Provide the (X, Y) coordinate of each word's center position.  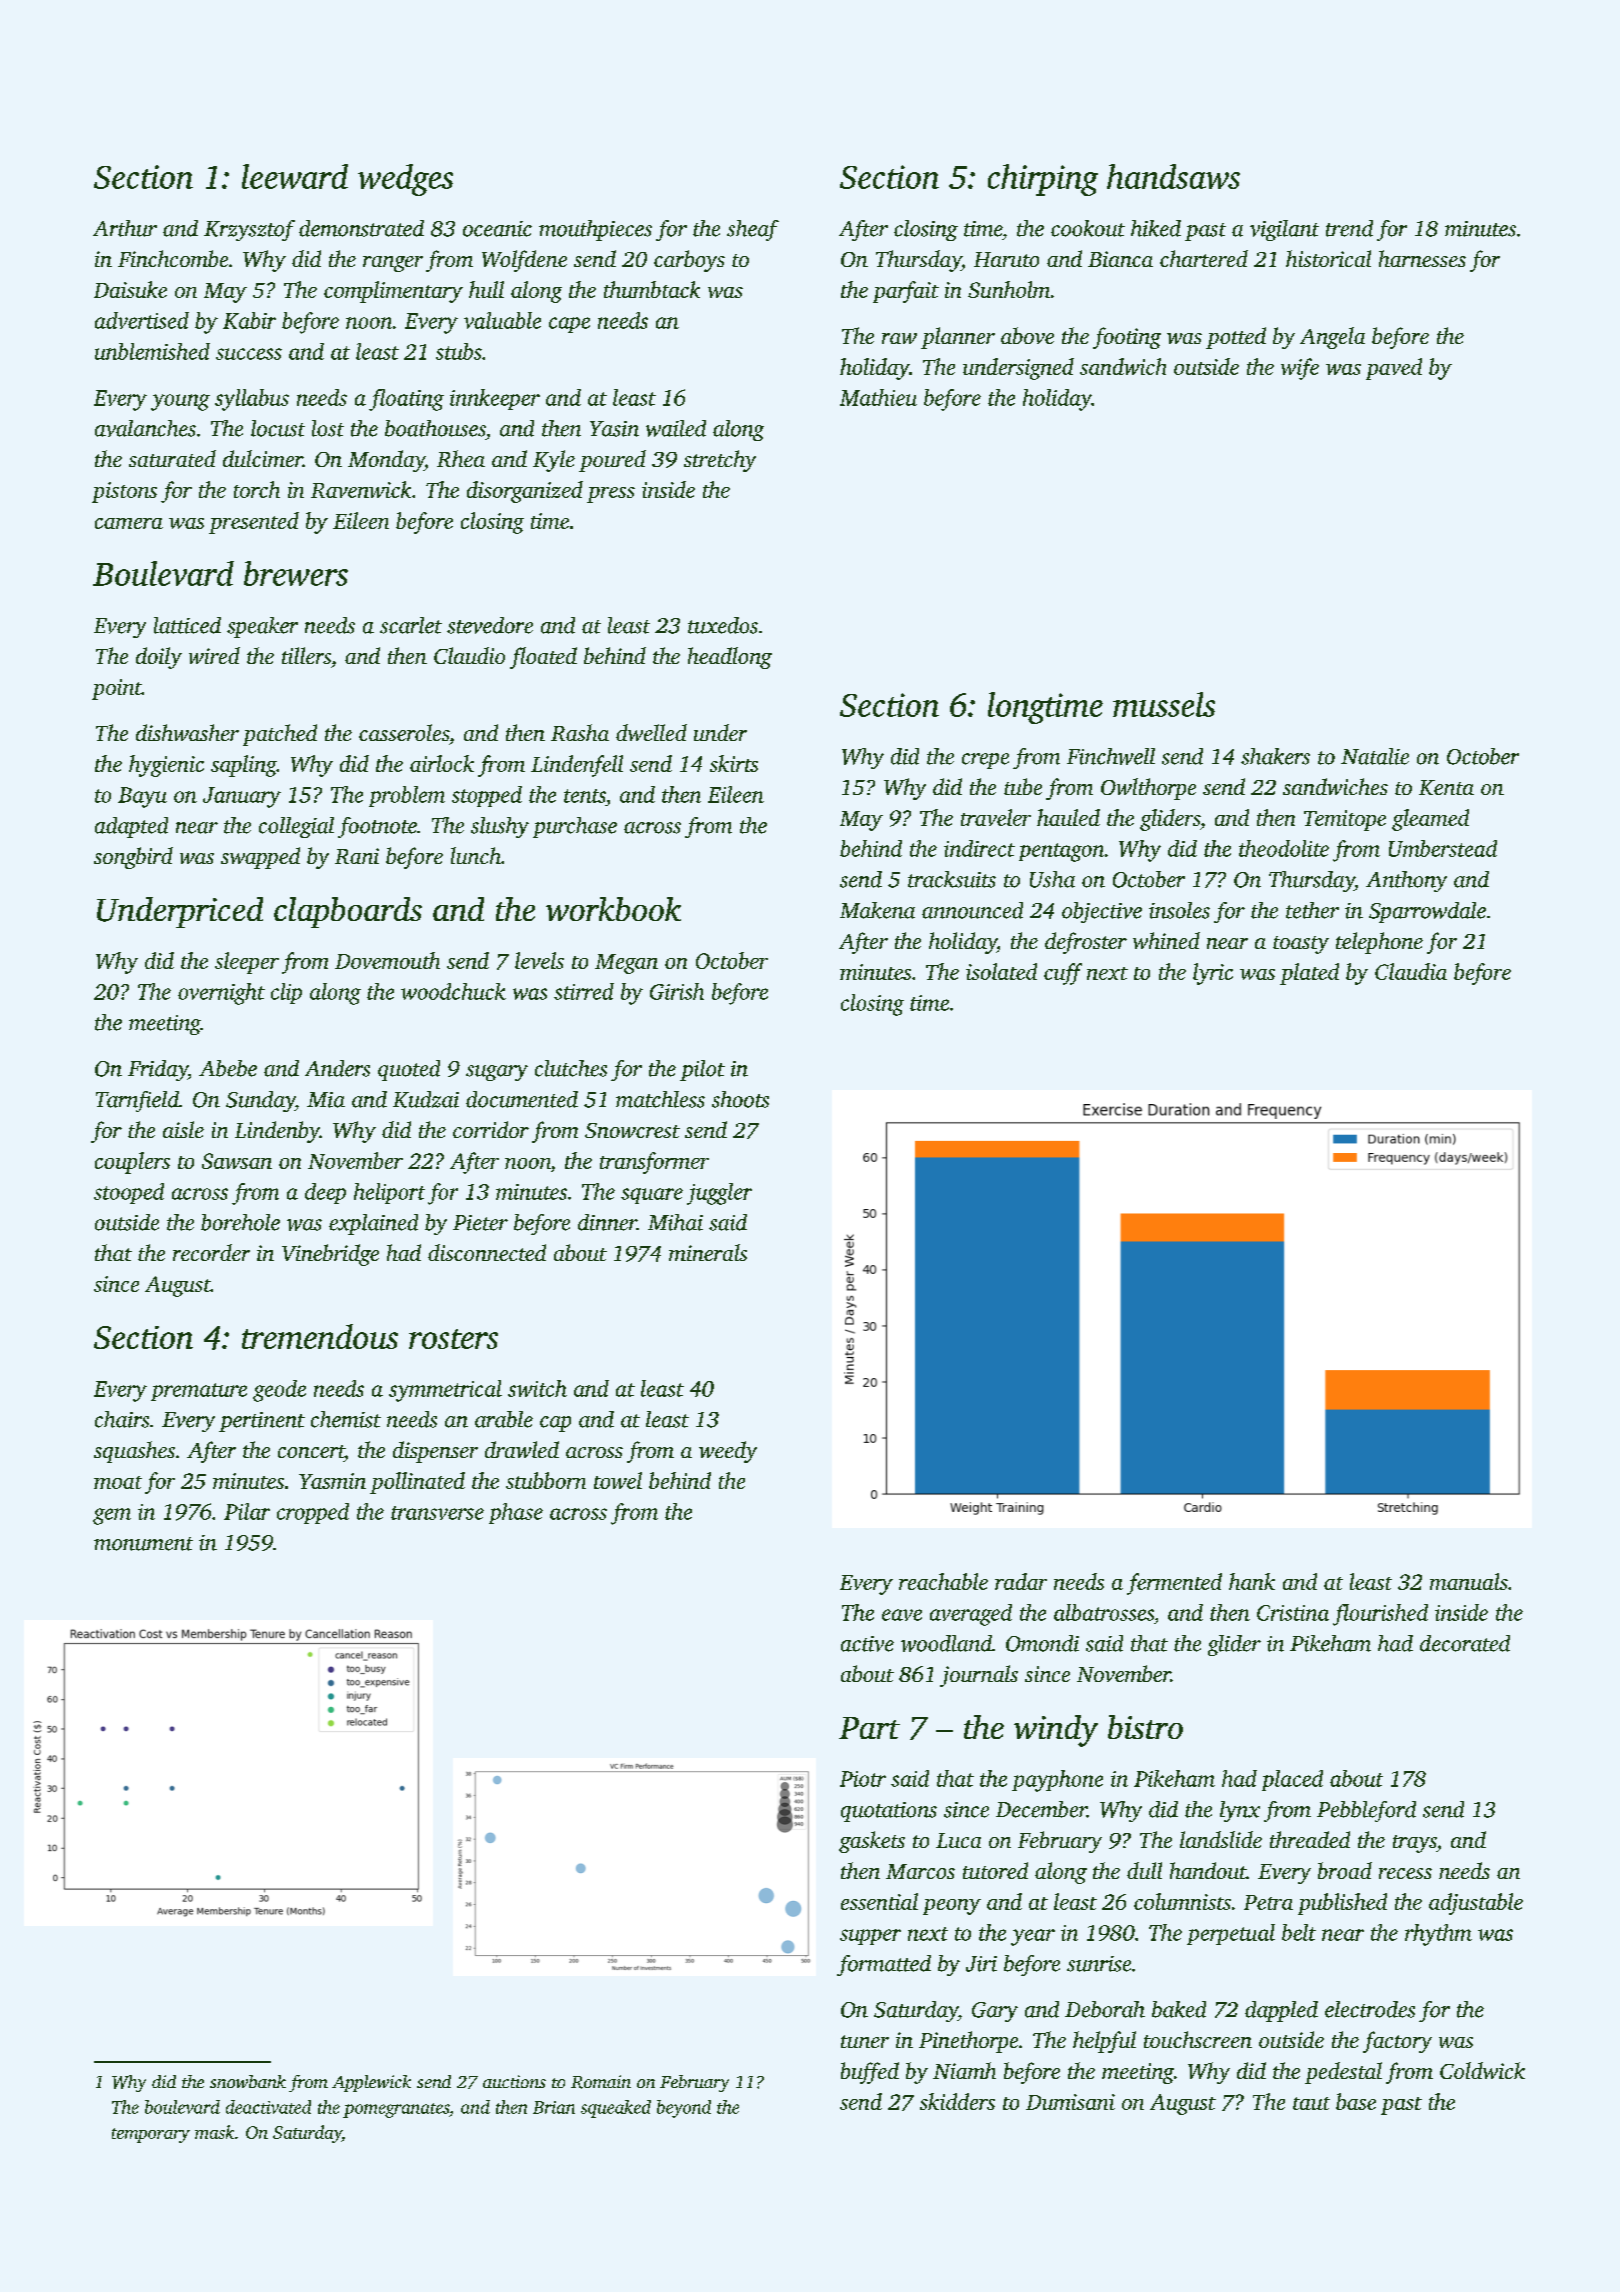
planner (958, 338)
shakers (1275, 756)
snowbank (248, 2081)
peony (952, 1907)
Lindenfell (577, 766)
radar (1021, 1581)
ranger (393, 264)
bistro (1145, 1727)
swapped (260, 858)
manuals (1469, 1581)
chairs (122, 1419)
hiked (1156, 228)
